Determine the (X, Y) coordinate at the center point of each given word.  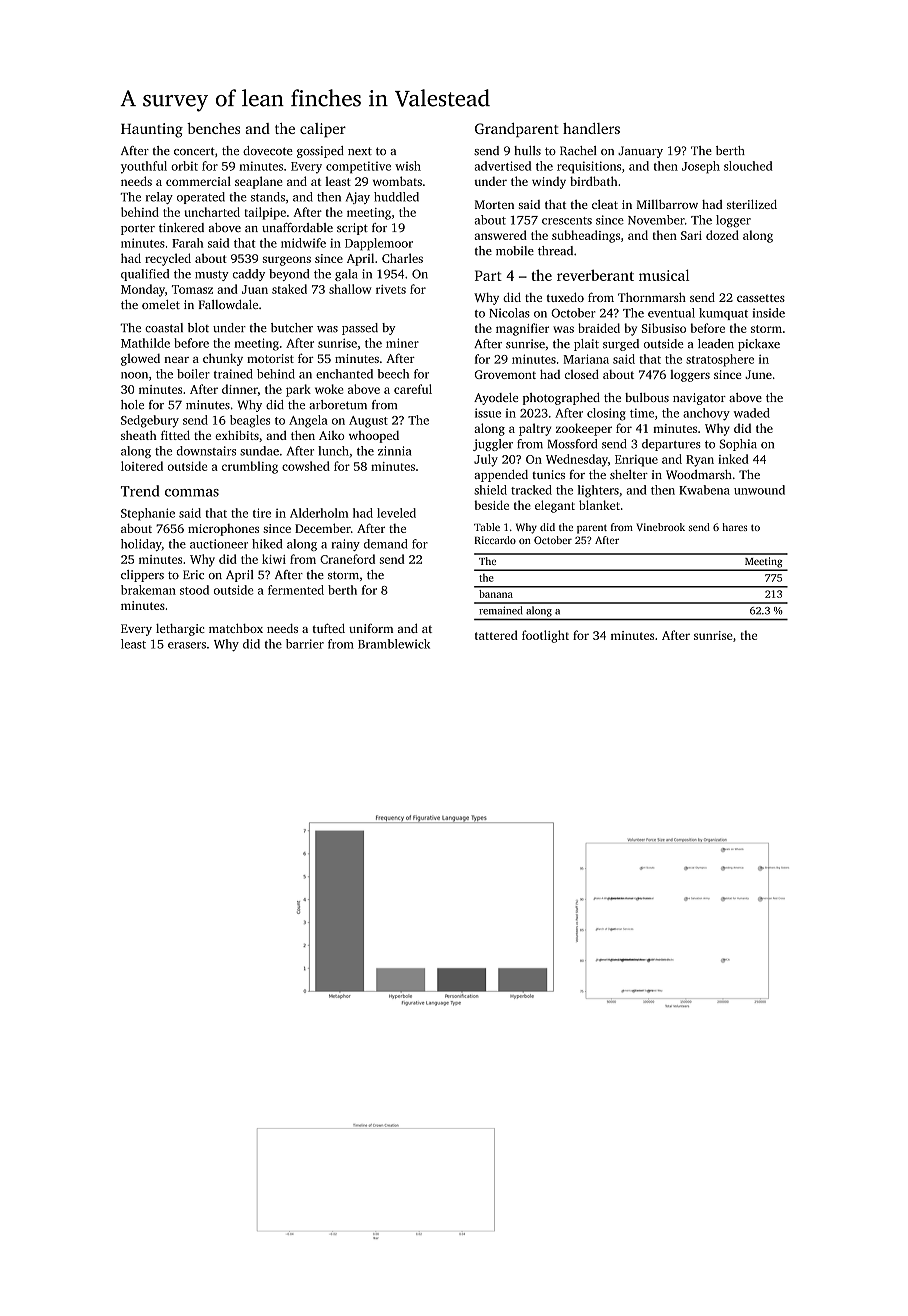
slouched (748, 166)
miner (402, 343)
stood (194, 590)
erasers (187, 645)
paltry (535, 429)
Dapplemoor (379, 244)
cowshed (306, 466)
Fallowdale (228, 304)
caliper (323, 130)
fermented (296, 590)
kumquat (723, 314)
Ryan (700, 461)
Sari (691, 235)
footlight (545, 636)
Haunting (152, 130)
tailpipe (265, 213)
